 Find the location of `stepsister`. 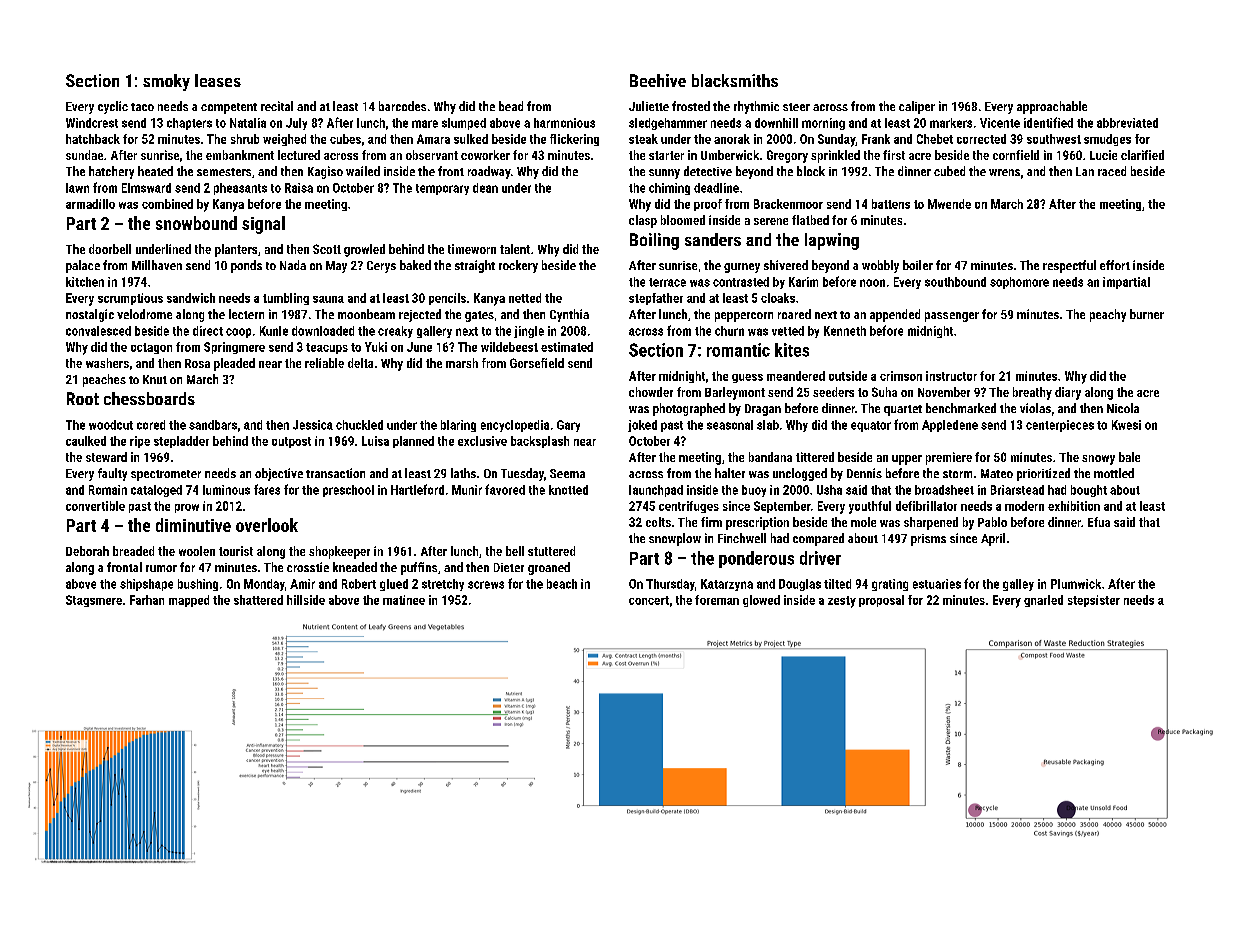

stepsister is located at coordinates (1094, 601).
